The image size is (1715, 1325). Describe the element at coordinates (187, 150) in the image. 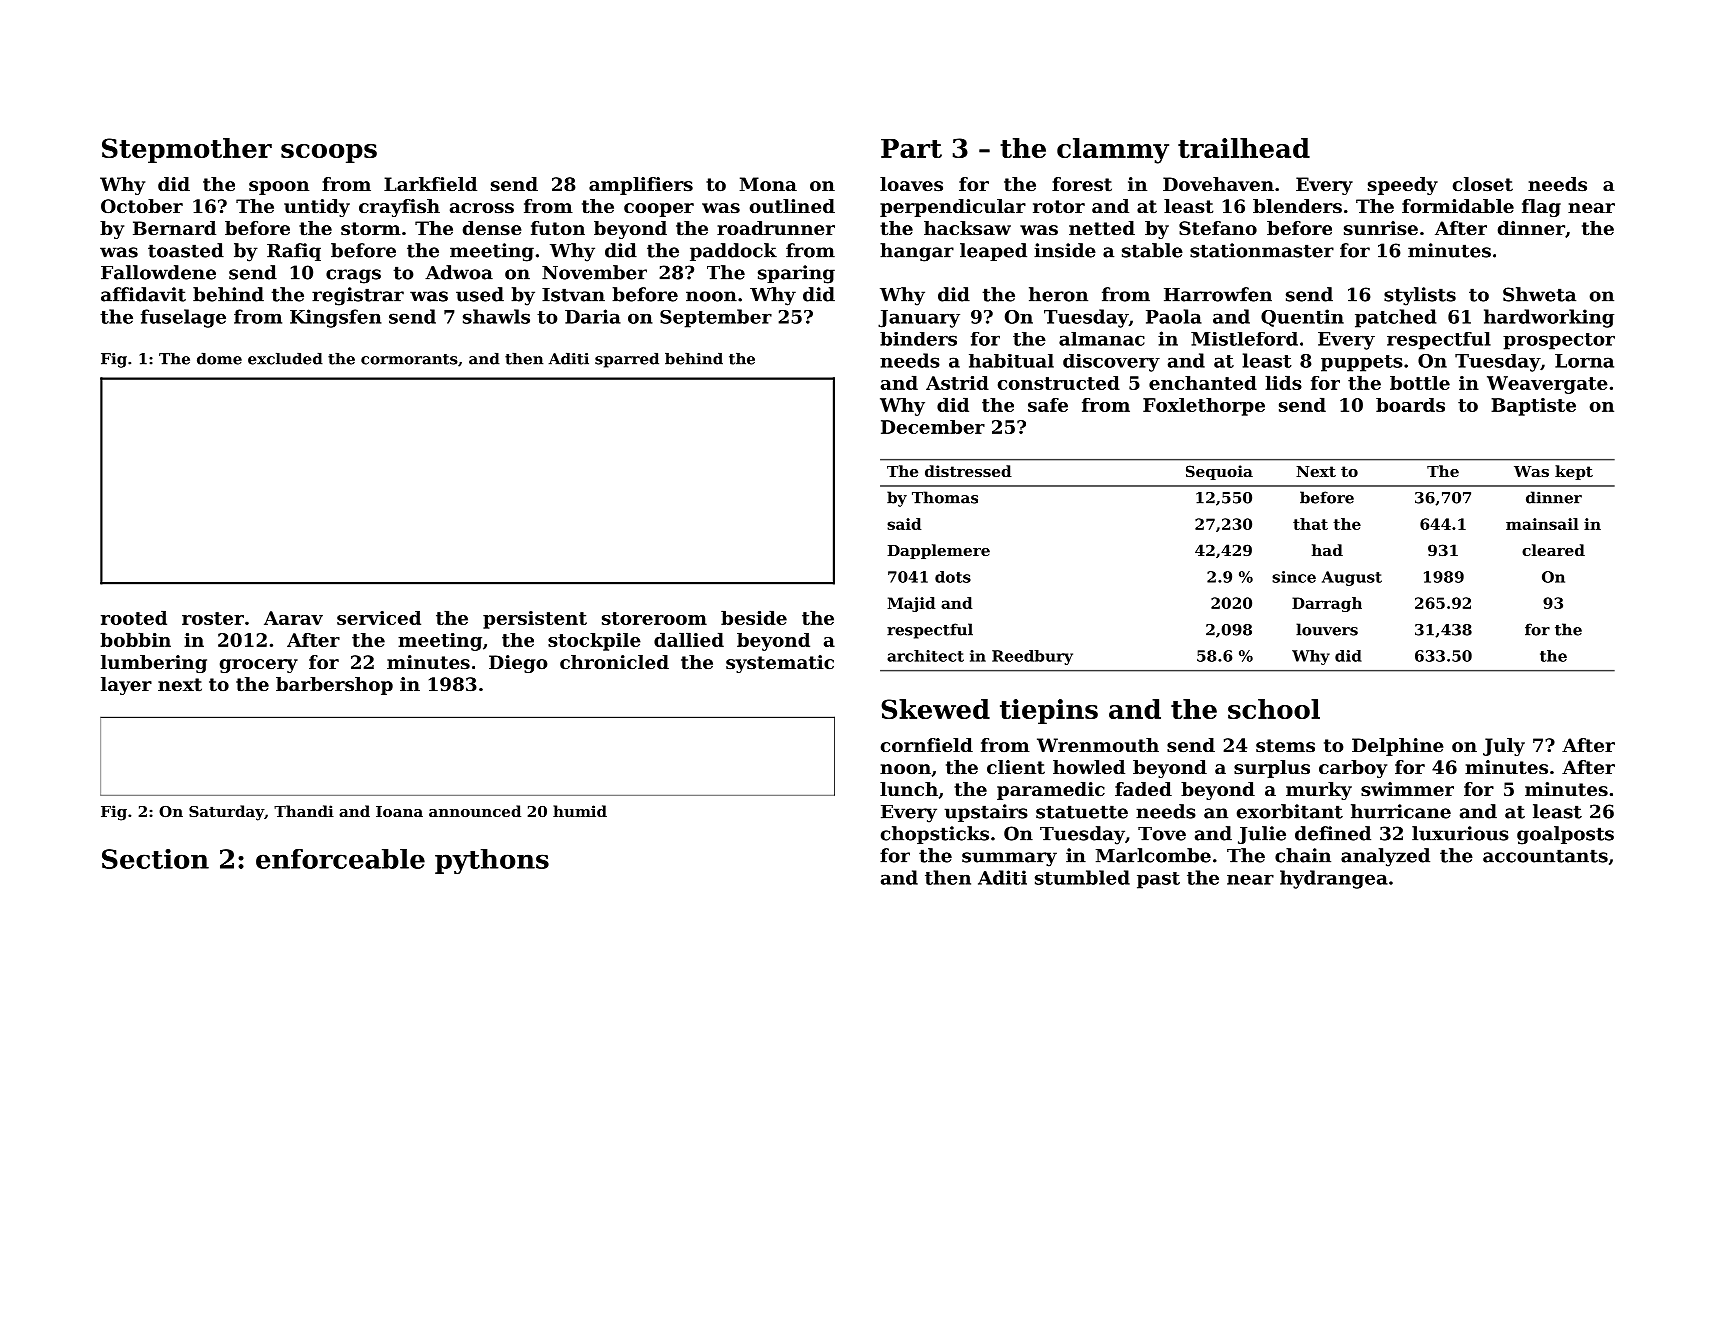

I see `Stepmother` at that location.
